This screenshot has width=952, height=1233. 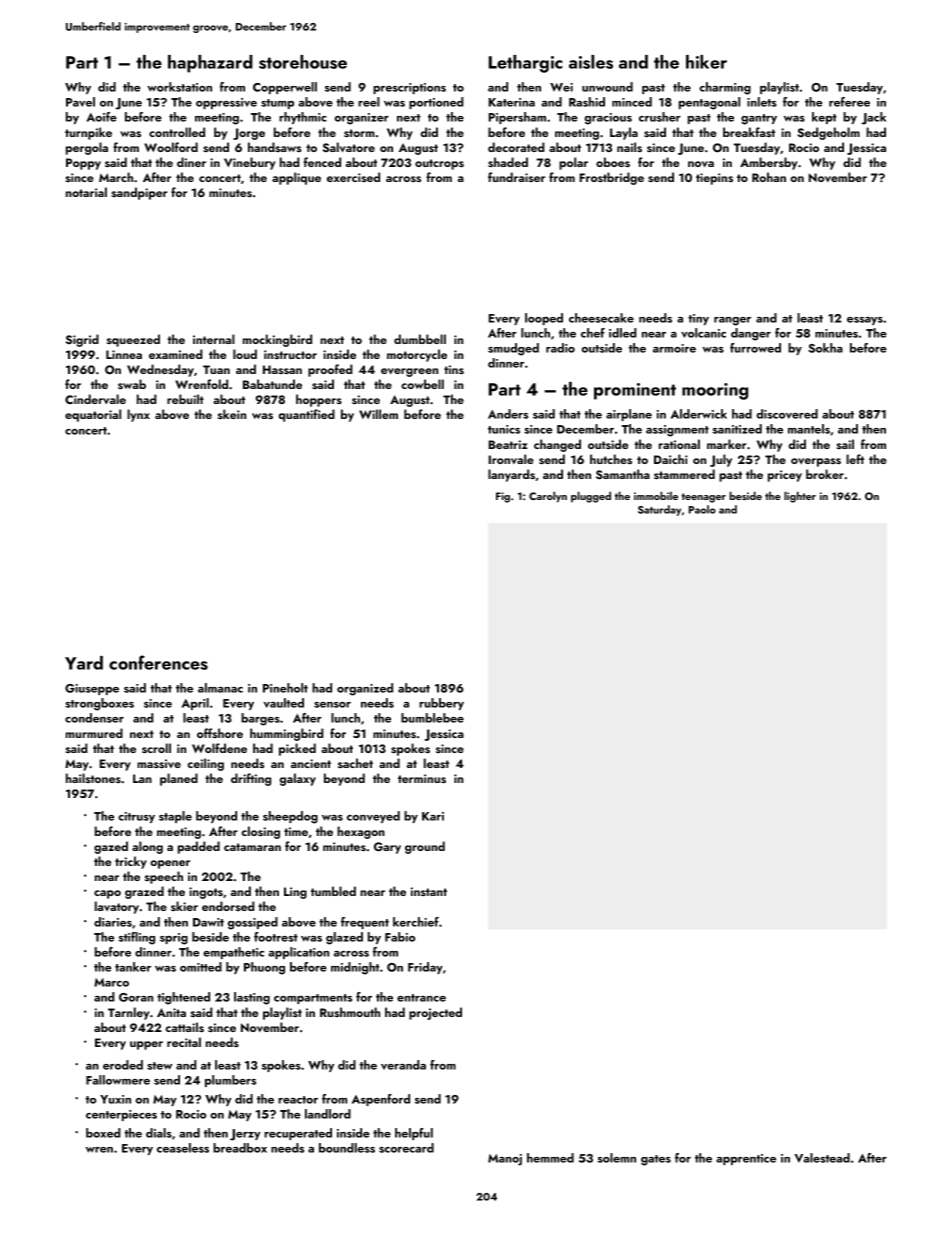 I want to click on staple, so click(x=175, y=817).
